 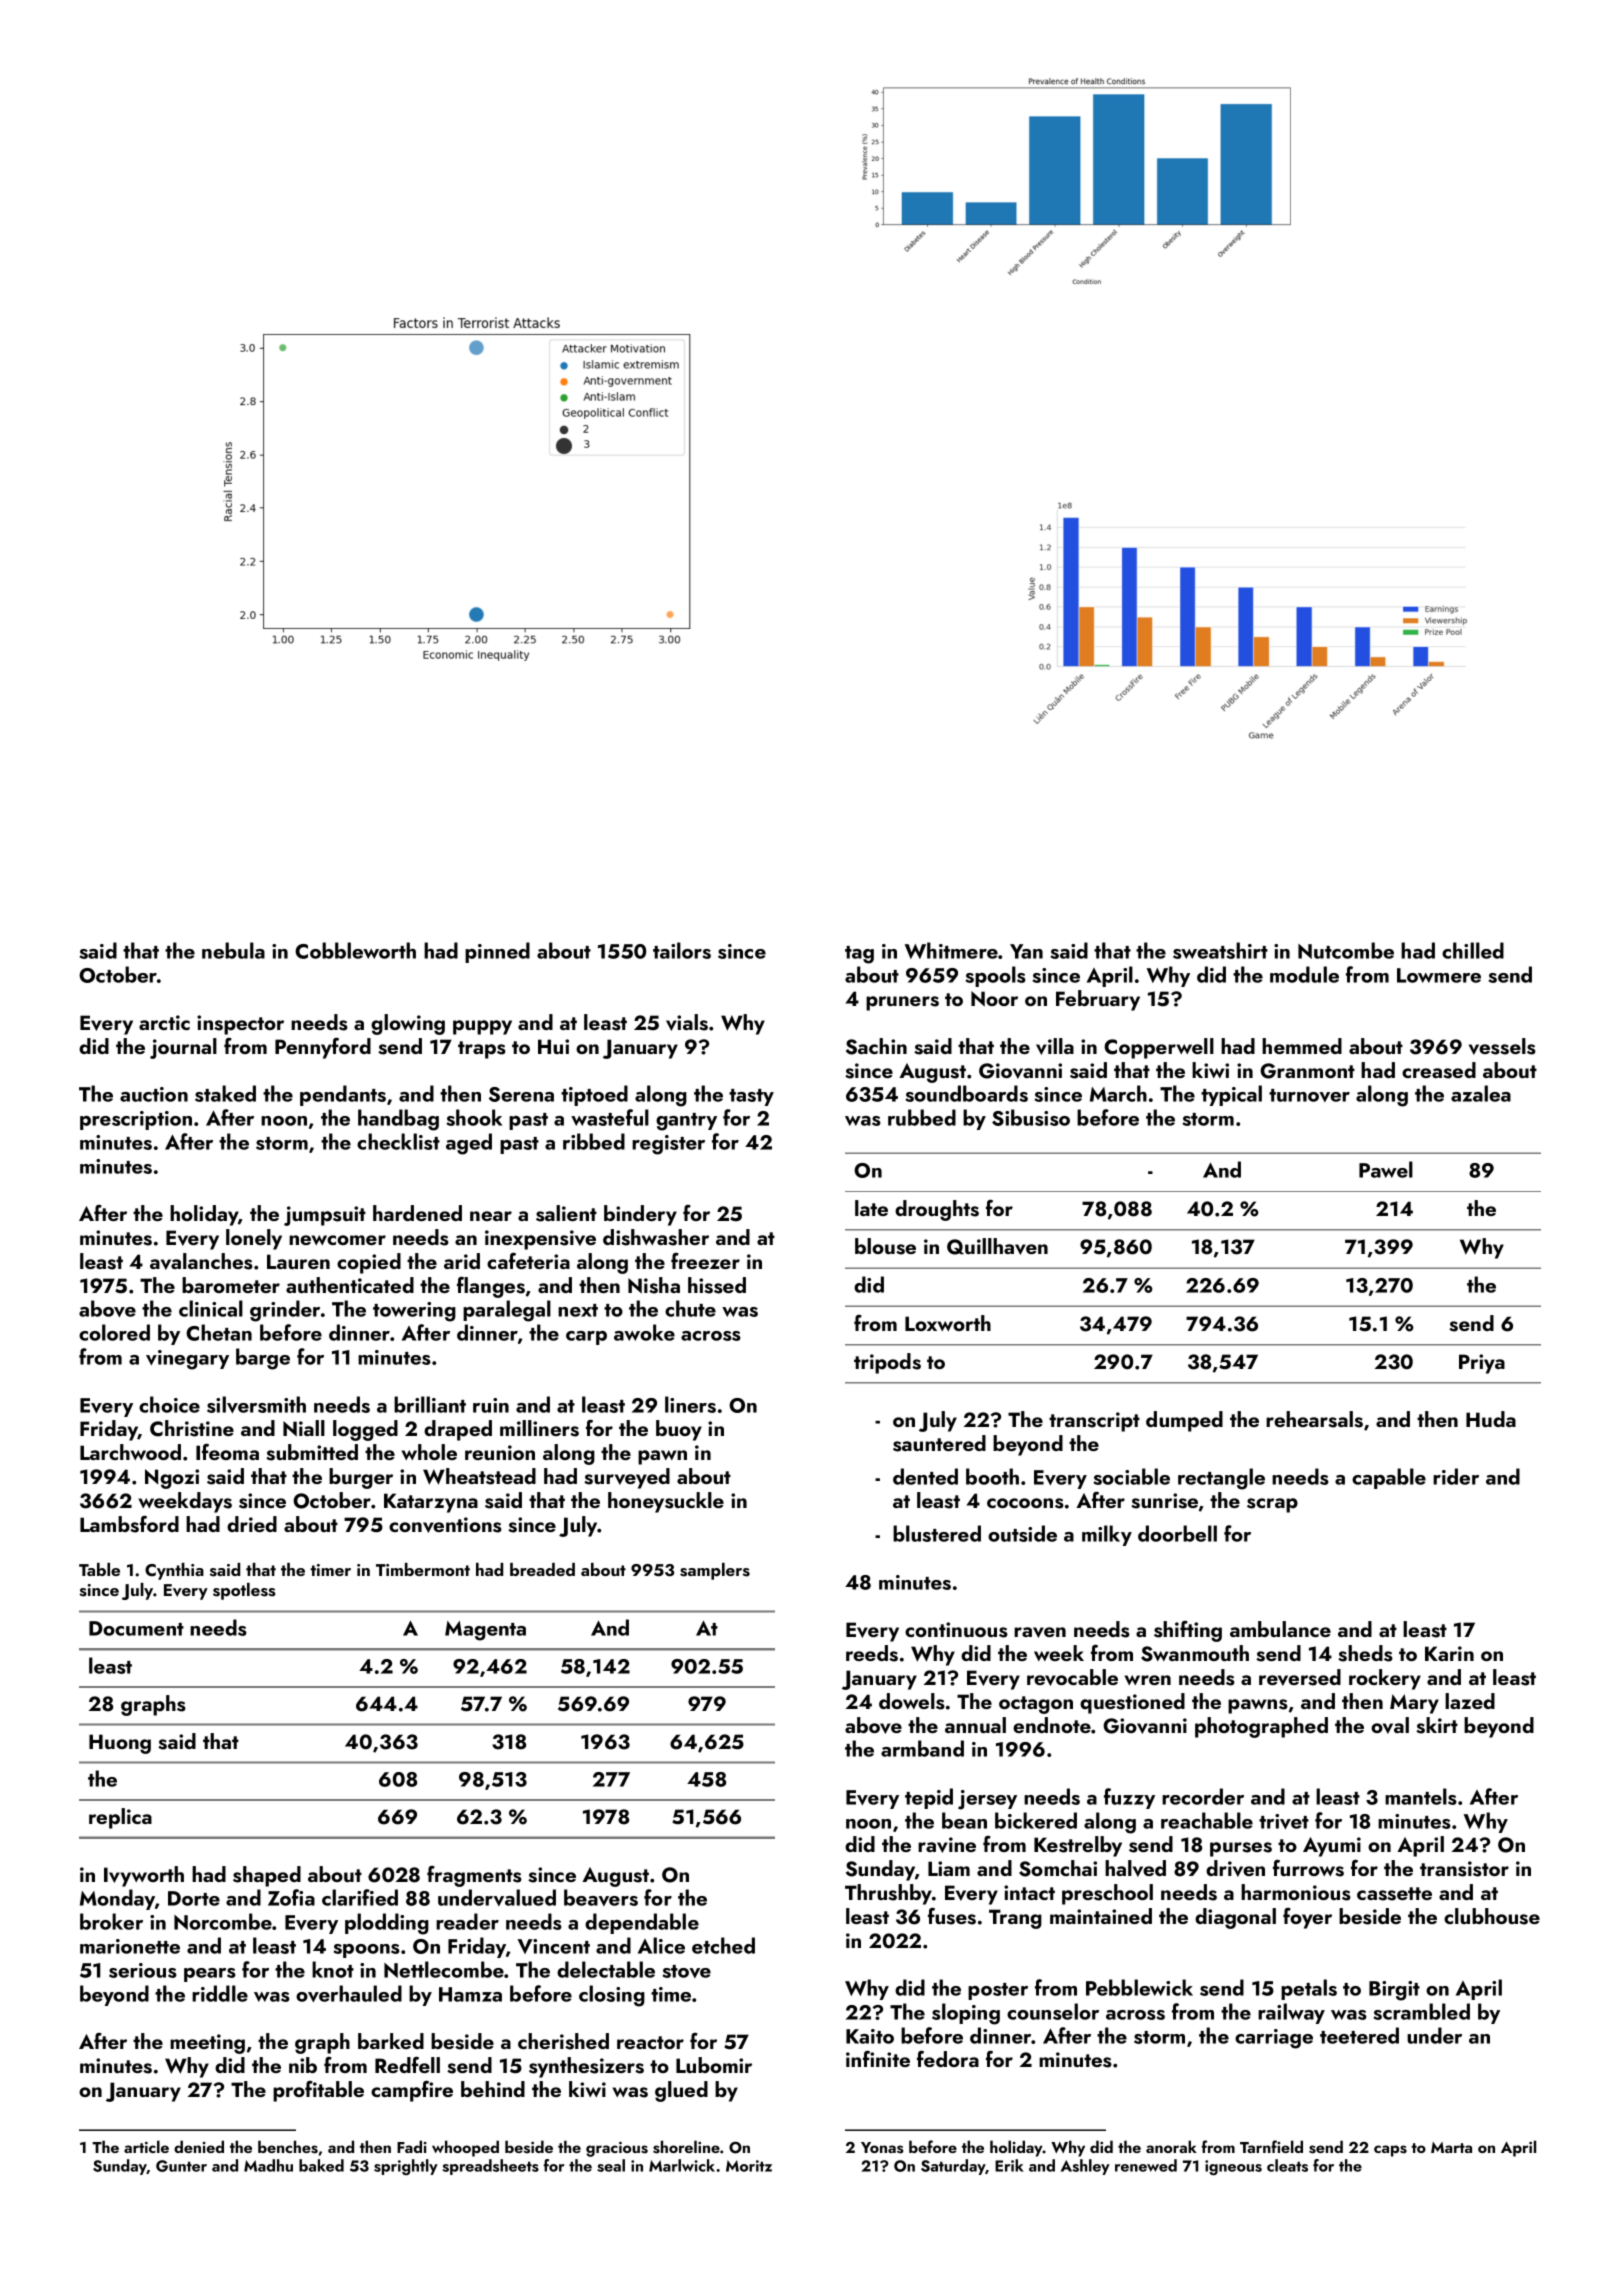 I want to click on avalanches, so click(x=201, y=1261).
